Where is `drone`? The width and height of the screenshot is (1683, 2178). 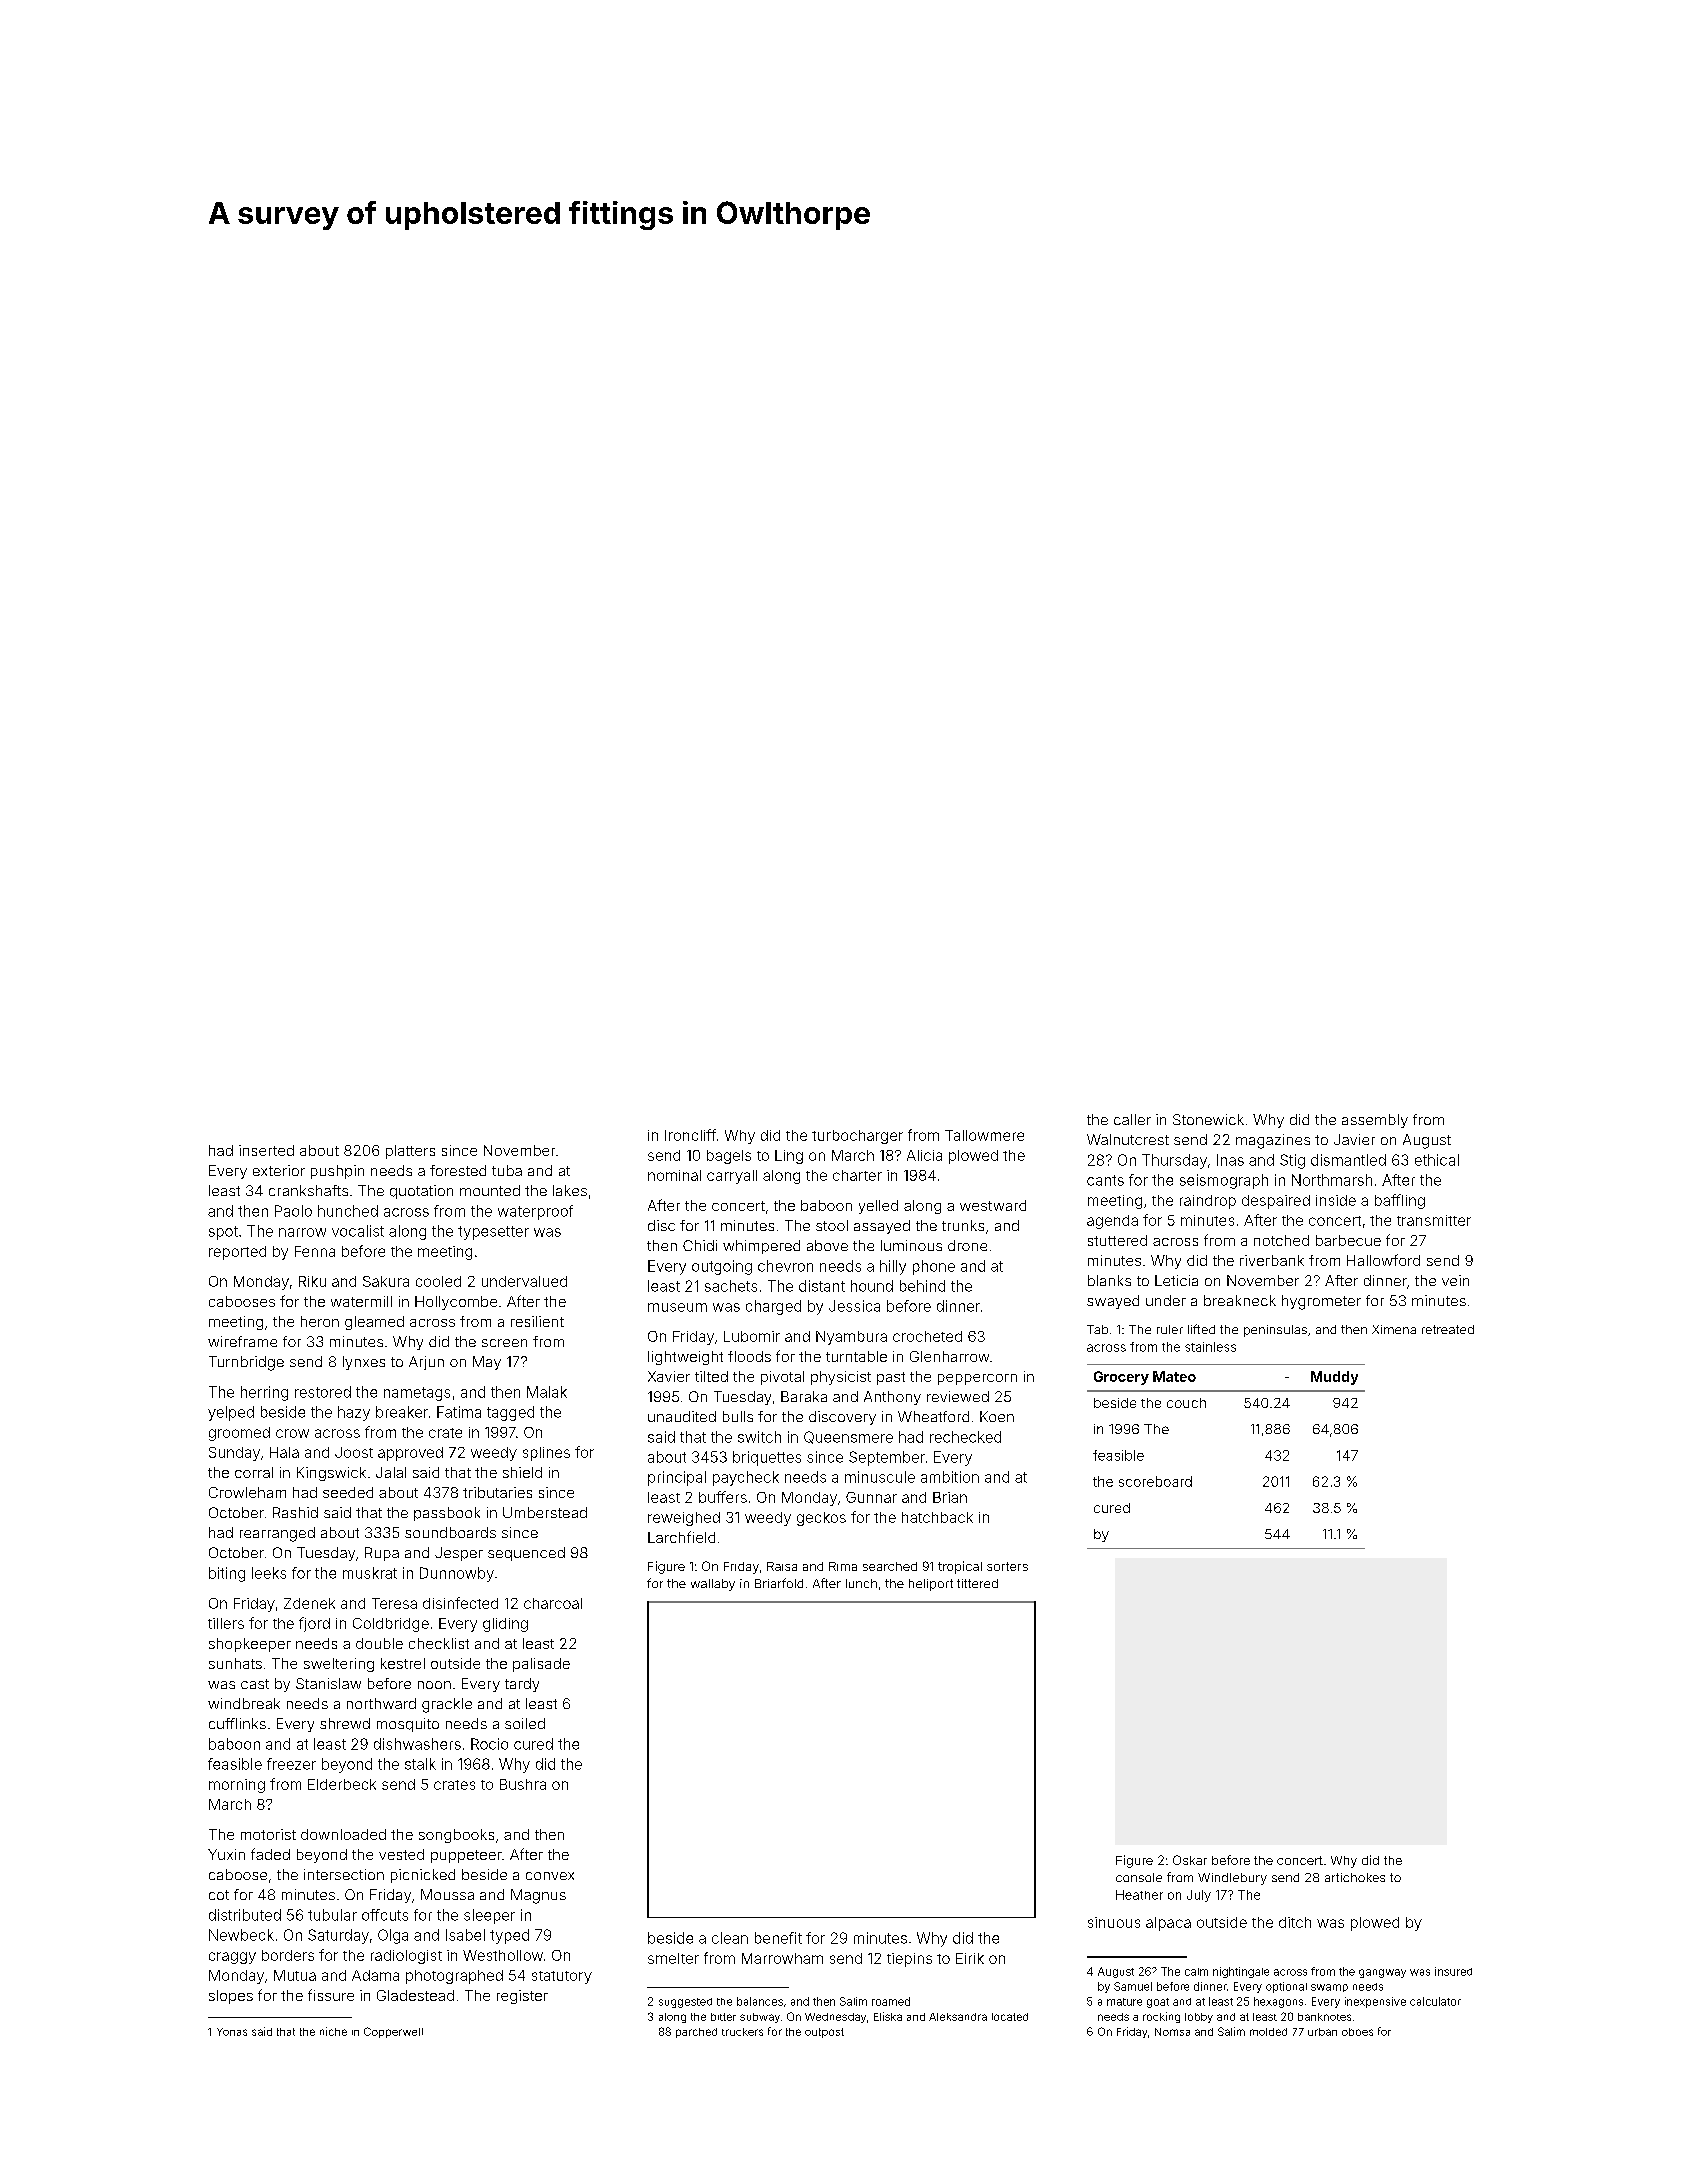 drone is located at coordinates (967, 1245).
